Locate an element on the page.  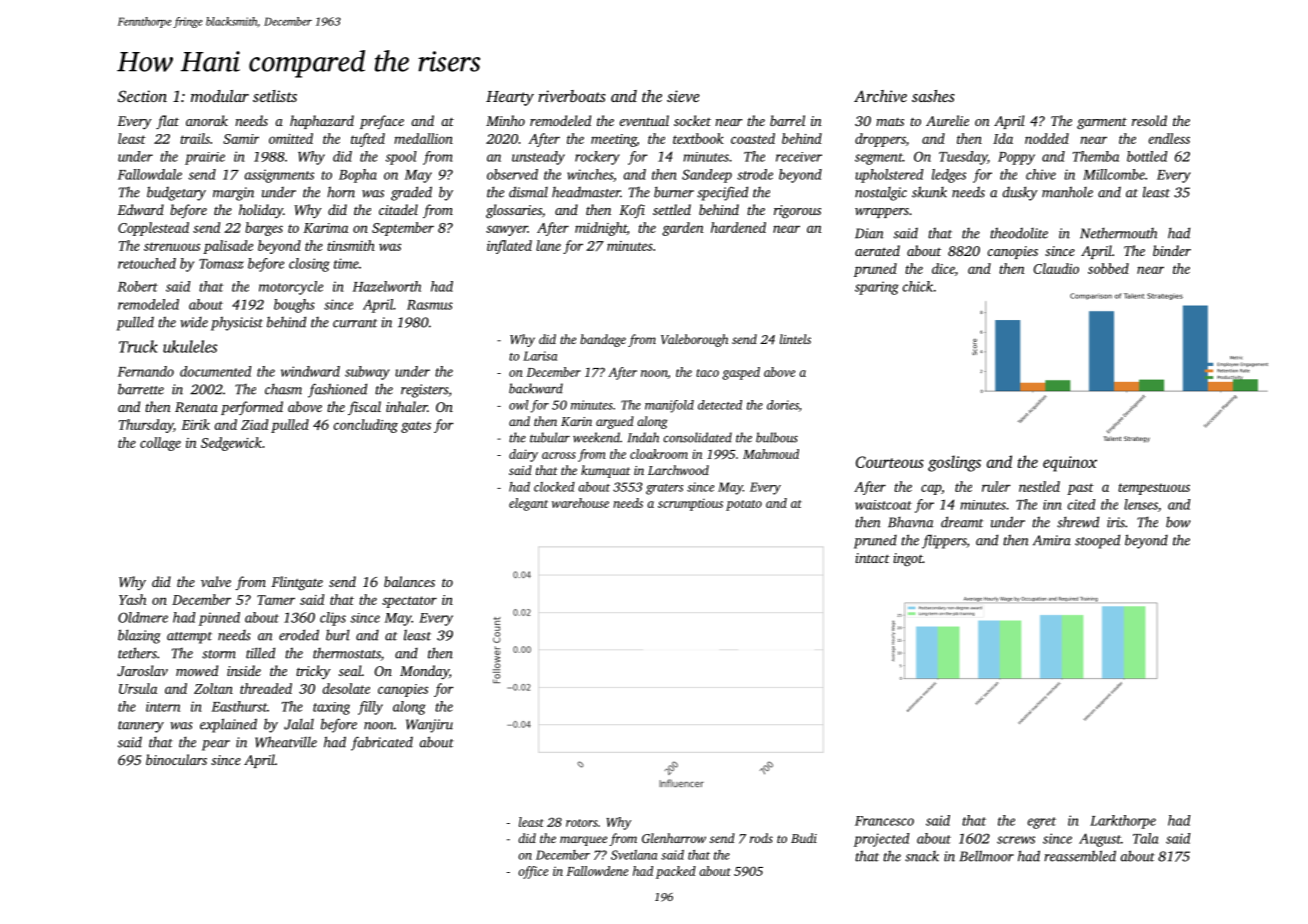
office is located at coordinates (533, 872).
